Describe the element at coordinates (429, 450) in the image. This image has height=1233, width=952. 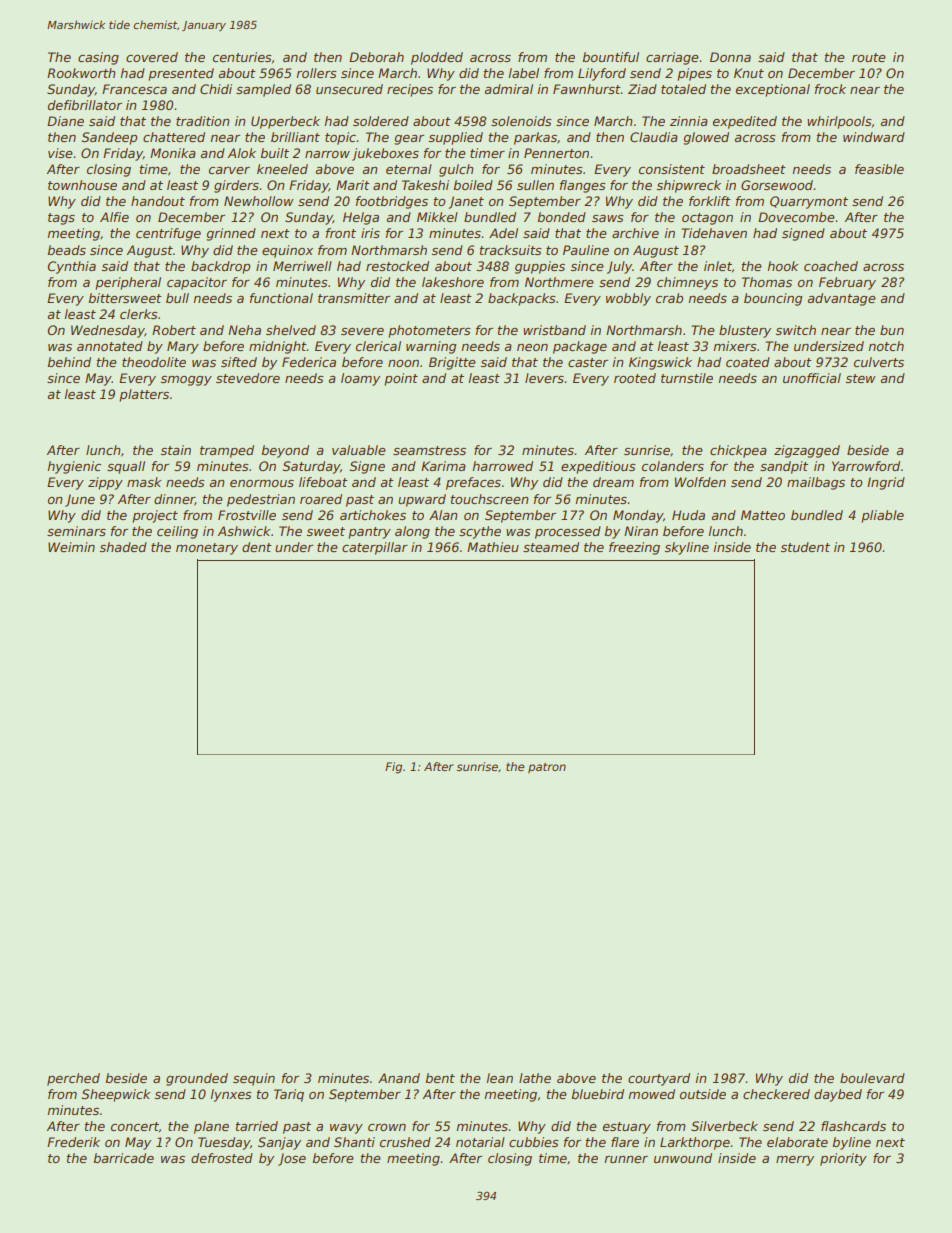
I see `seamstress` at that location.
